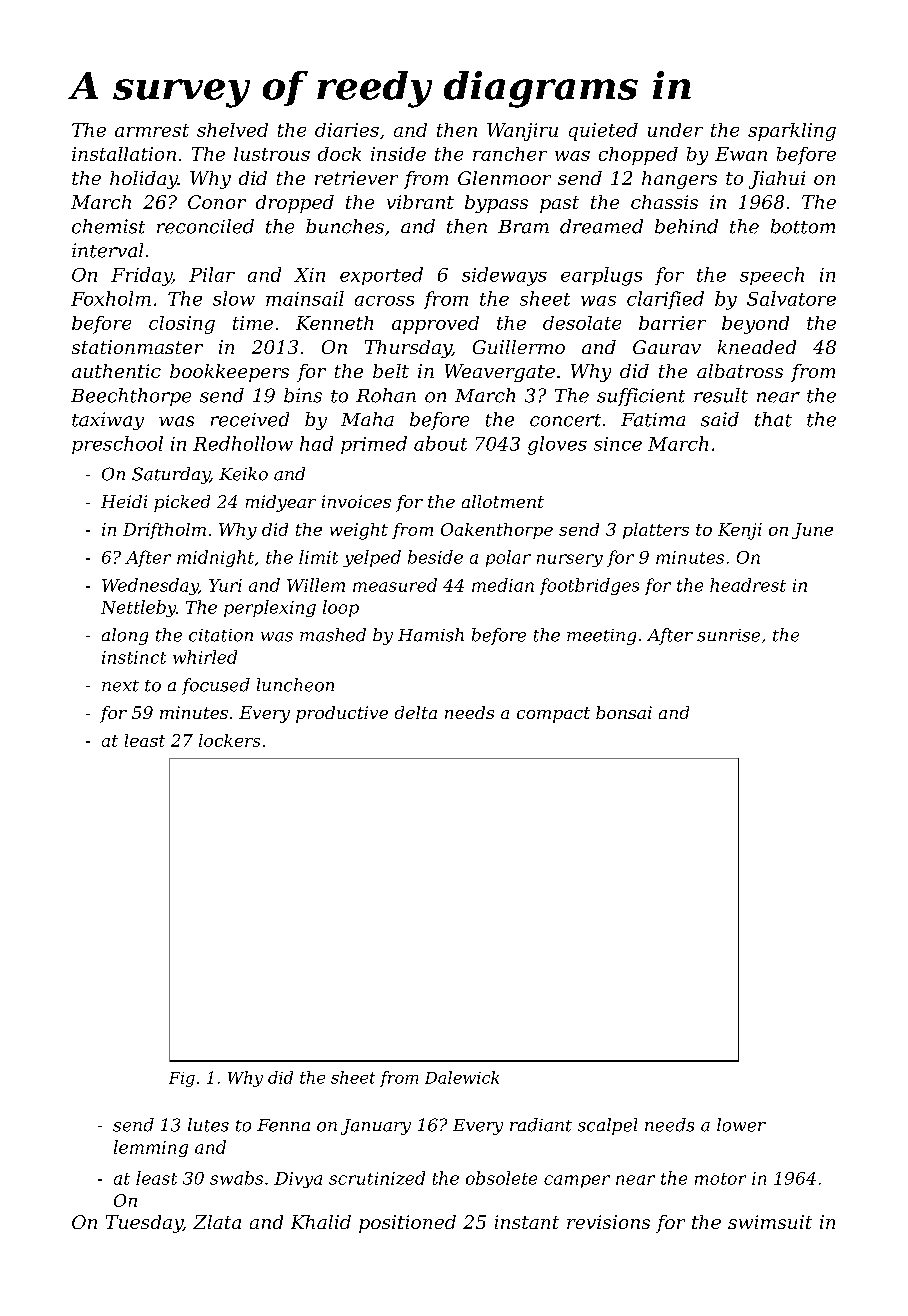 The image size is (908, 1316). Describe the element at coordinates (151, 1148) in the image. I see `lemming` at that location.
